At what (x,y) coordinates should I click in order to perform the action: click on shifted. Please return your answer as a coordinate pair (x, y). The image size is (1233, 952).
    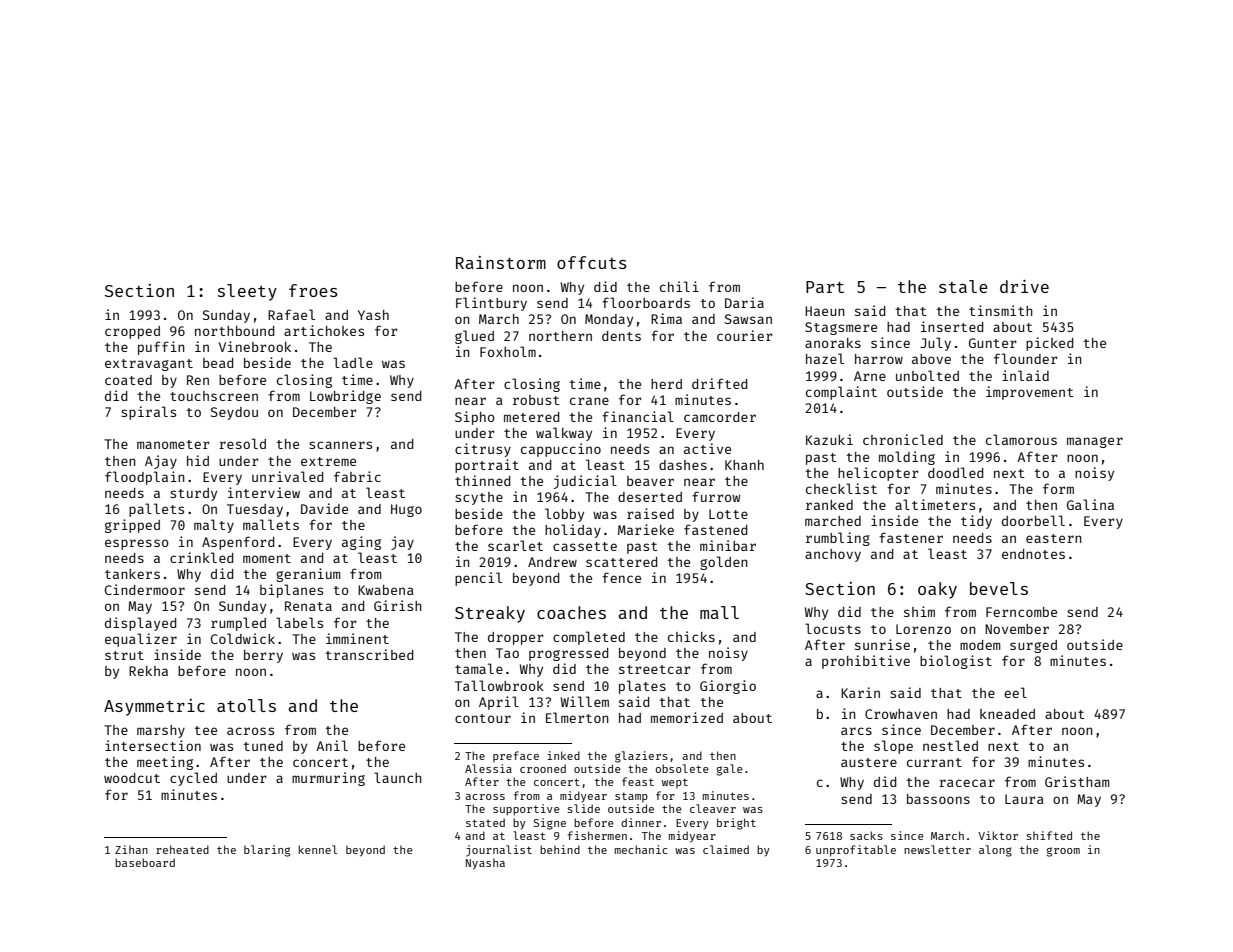
    Looking at the image, I should click on (1049, 835).
